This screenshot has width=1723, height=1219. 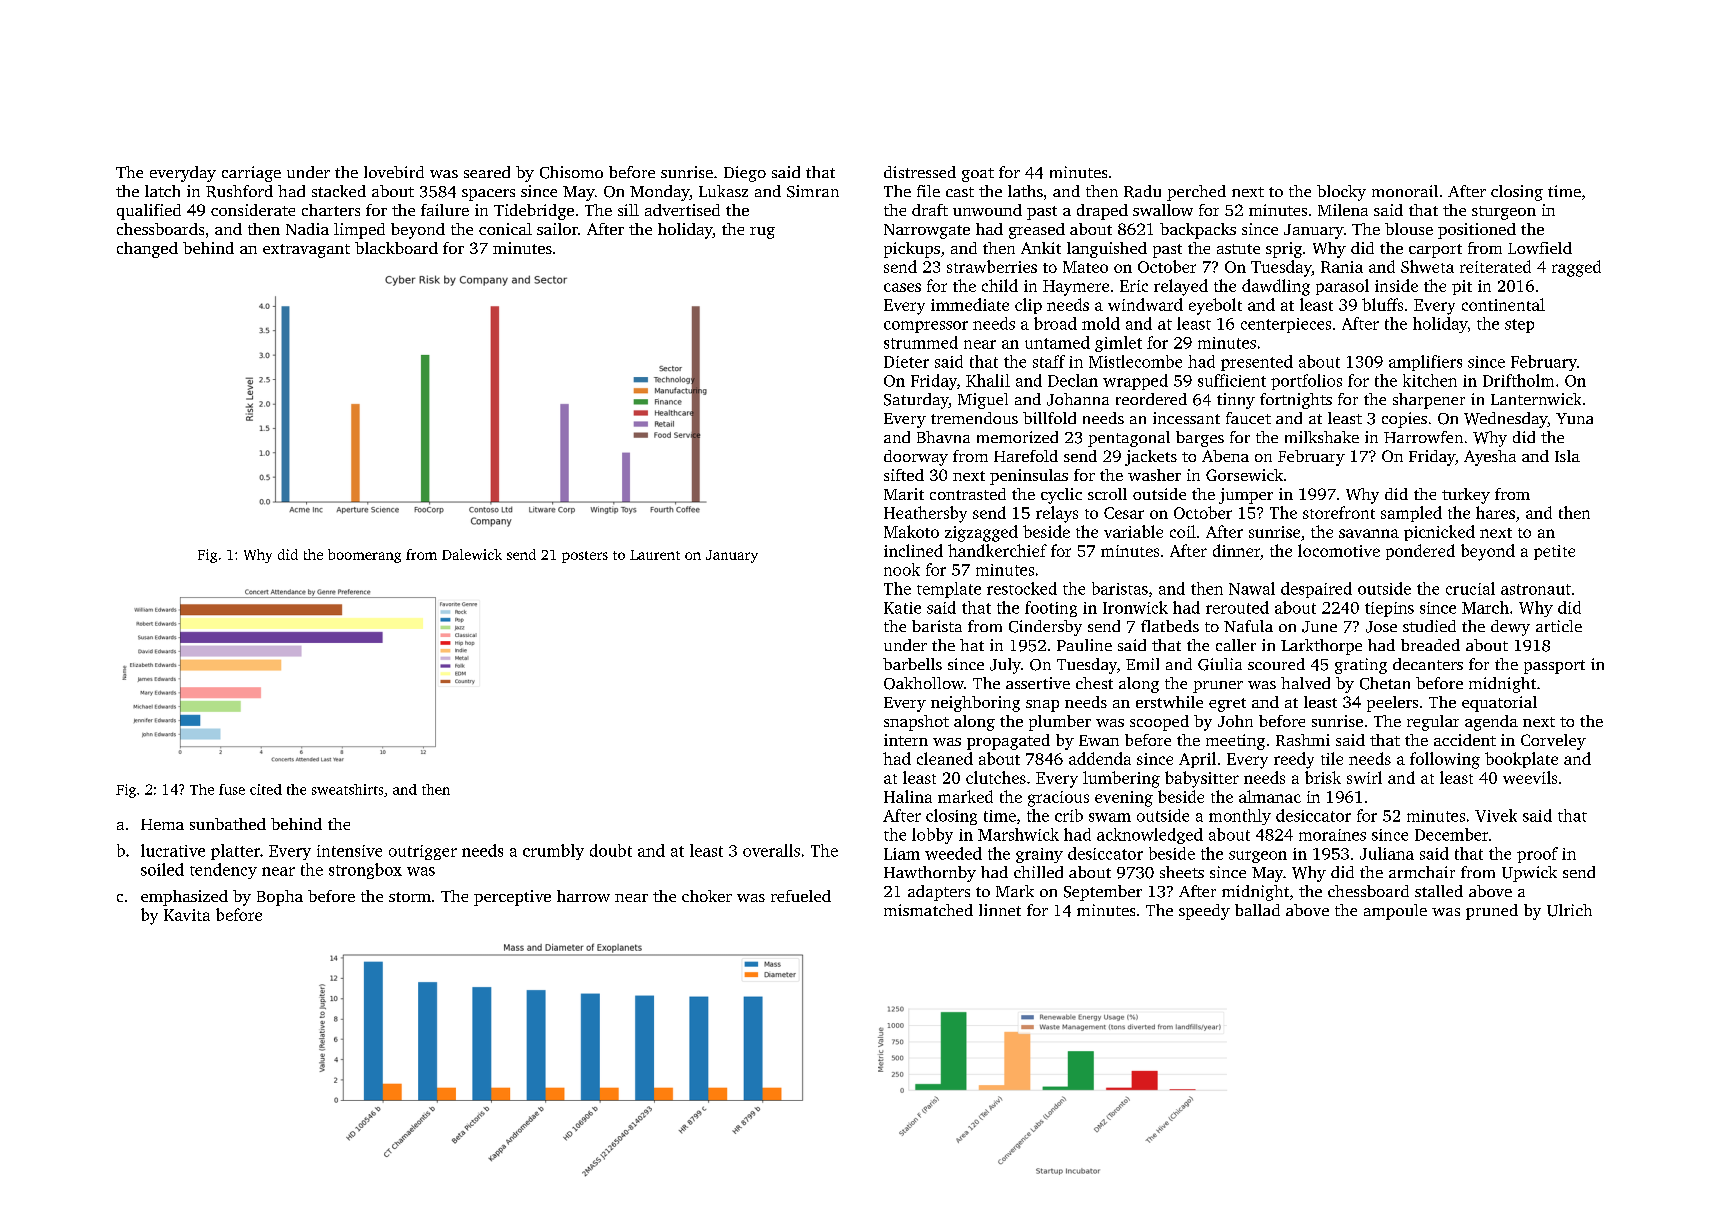 I want to click on crumbly, so click(x=553, y=852).
